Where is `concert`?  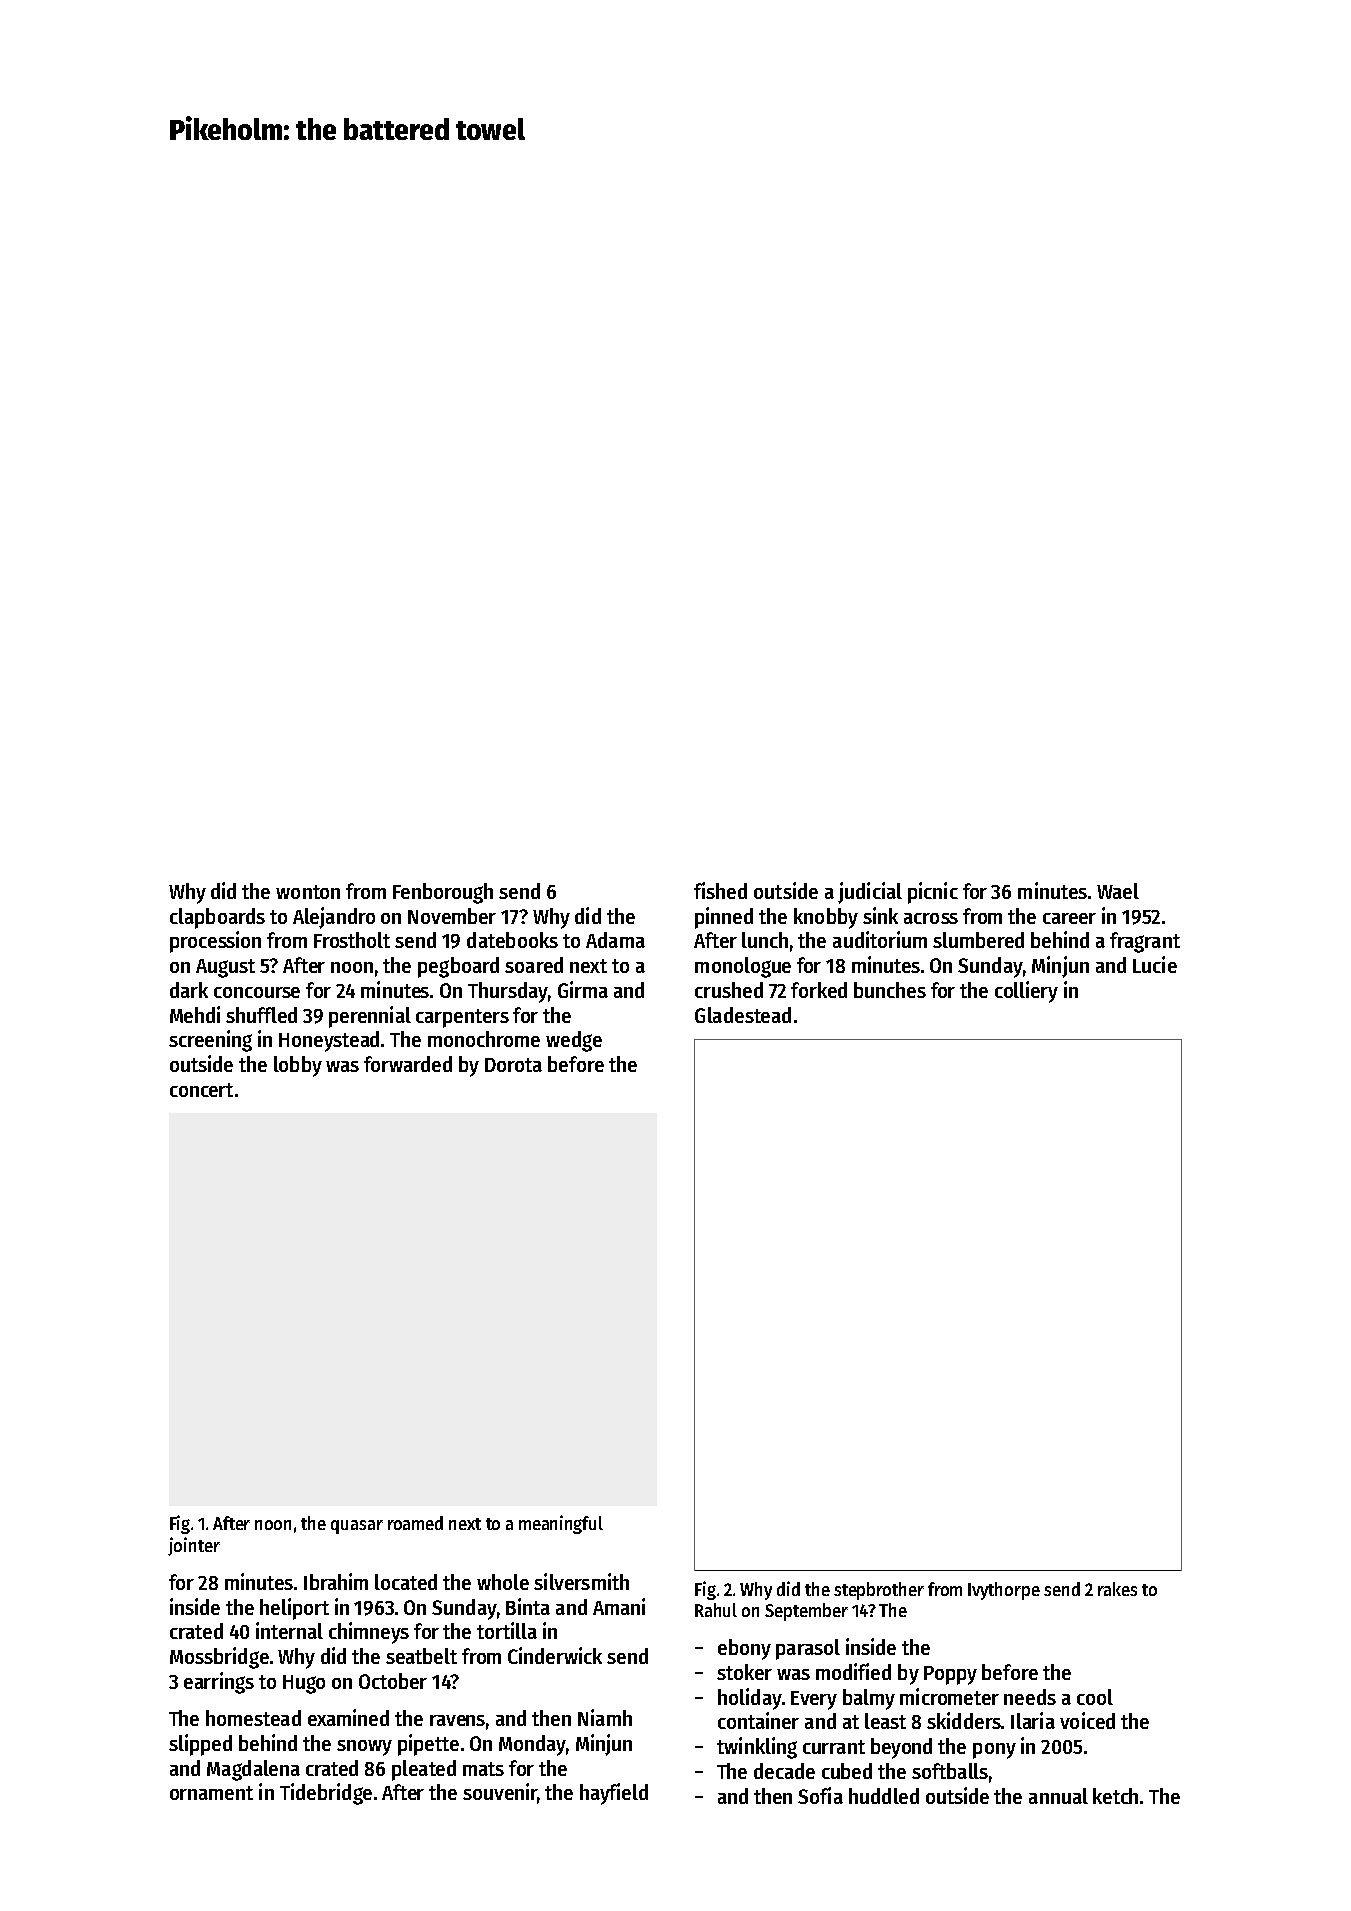
concert is located at coordinates (201, 1090).
